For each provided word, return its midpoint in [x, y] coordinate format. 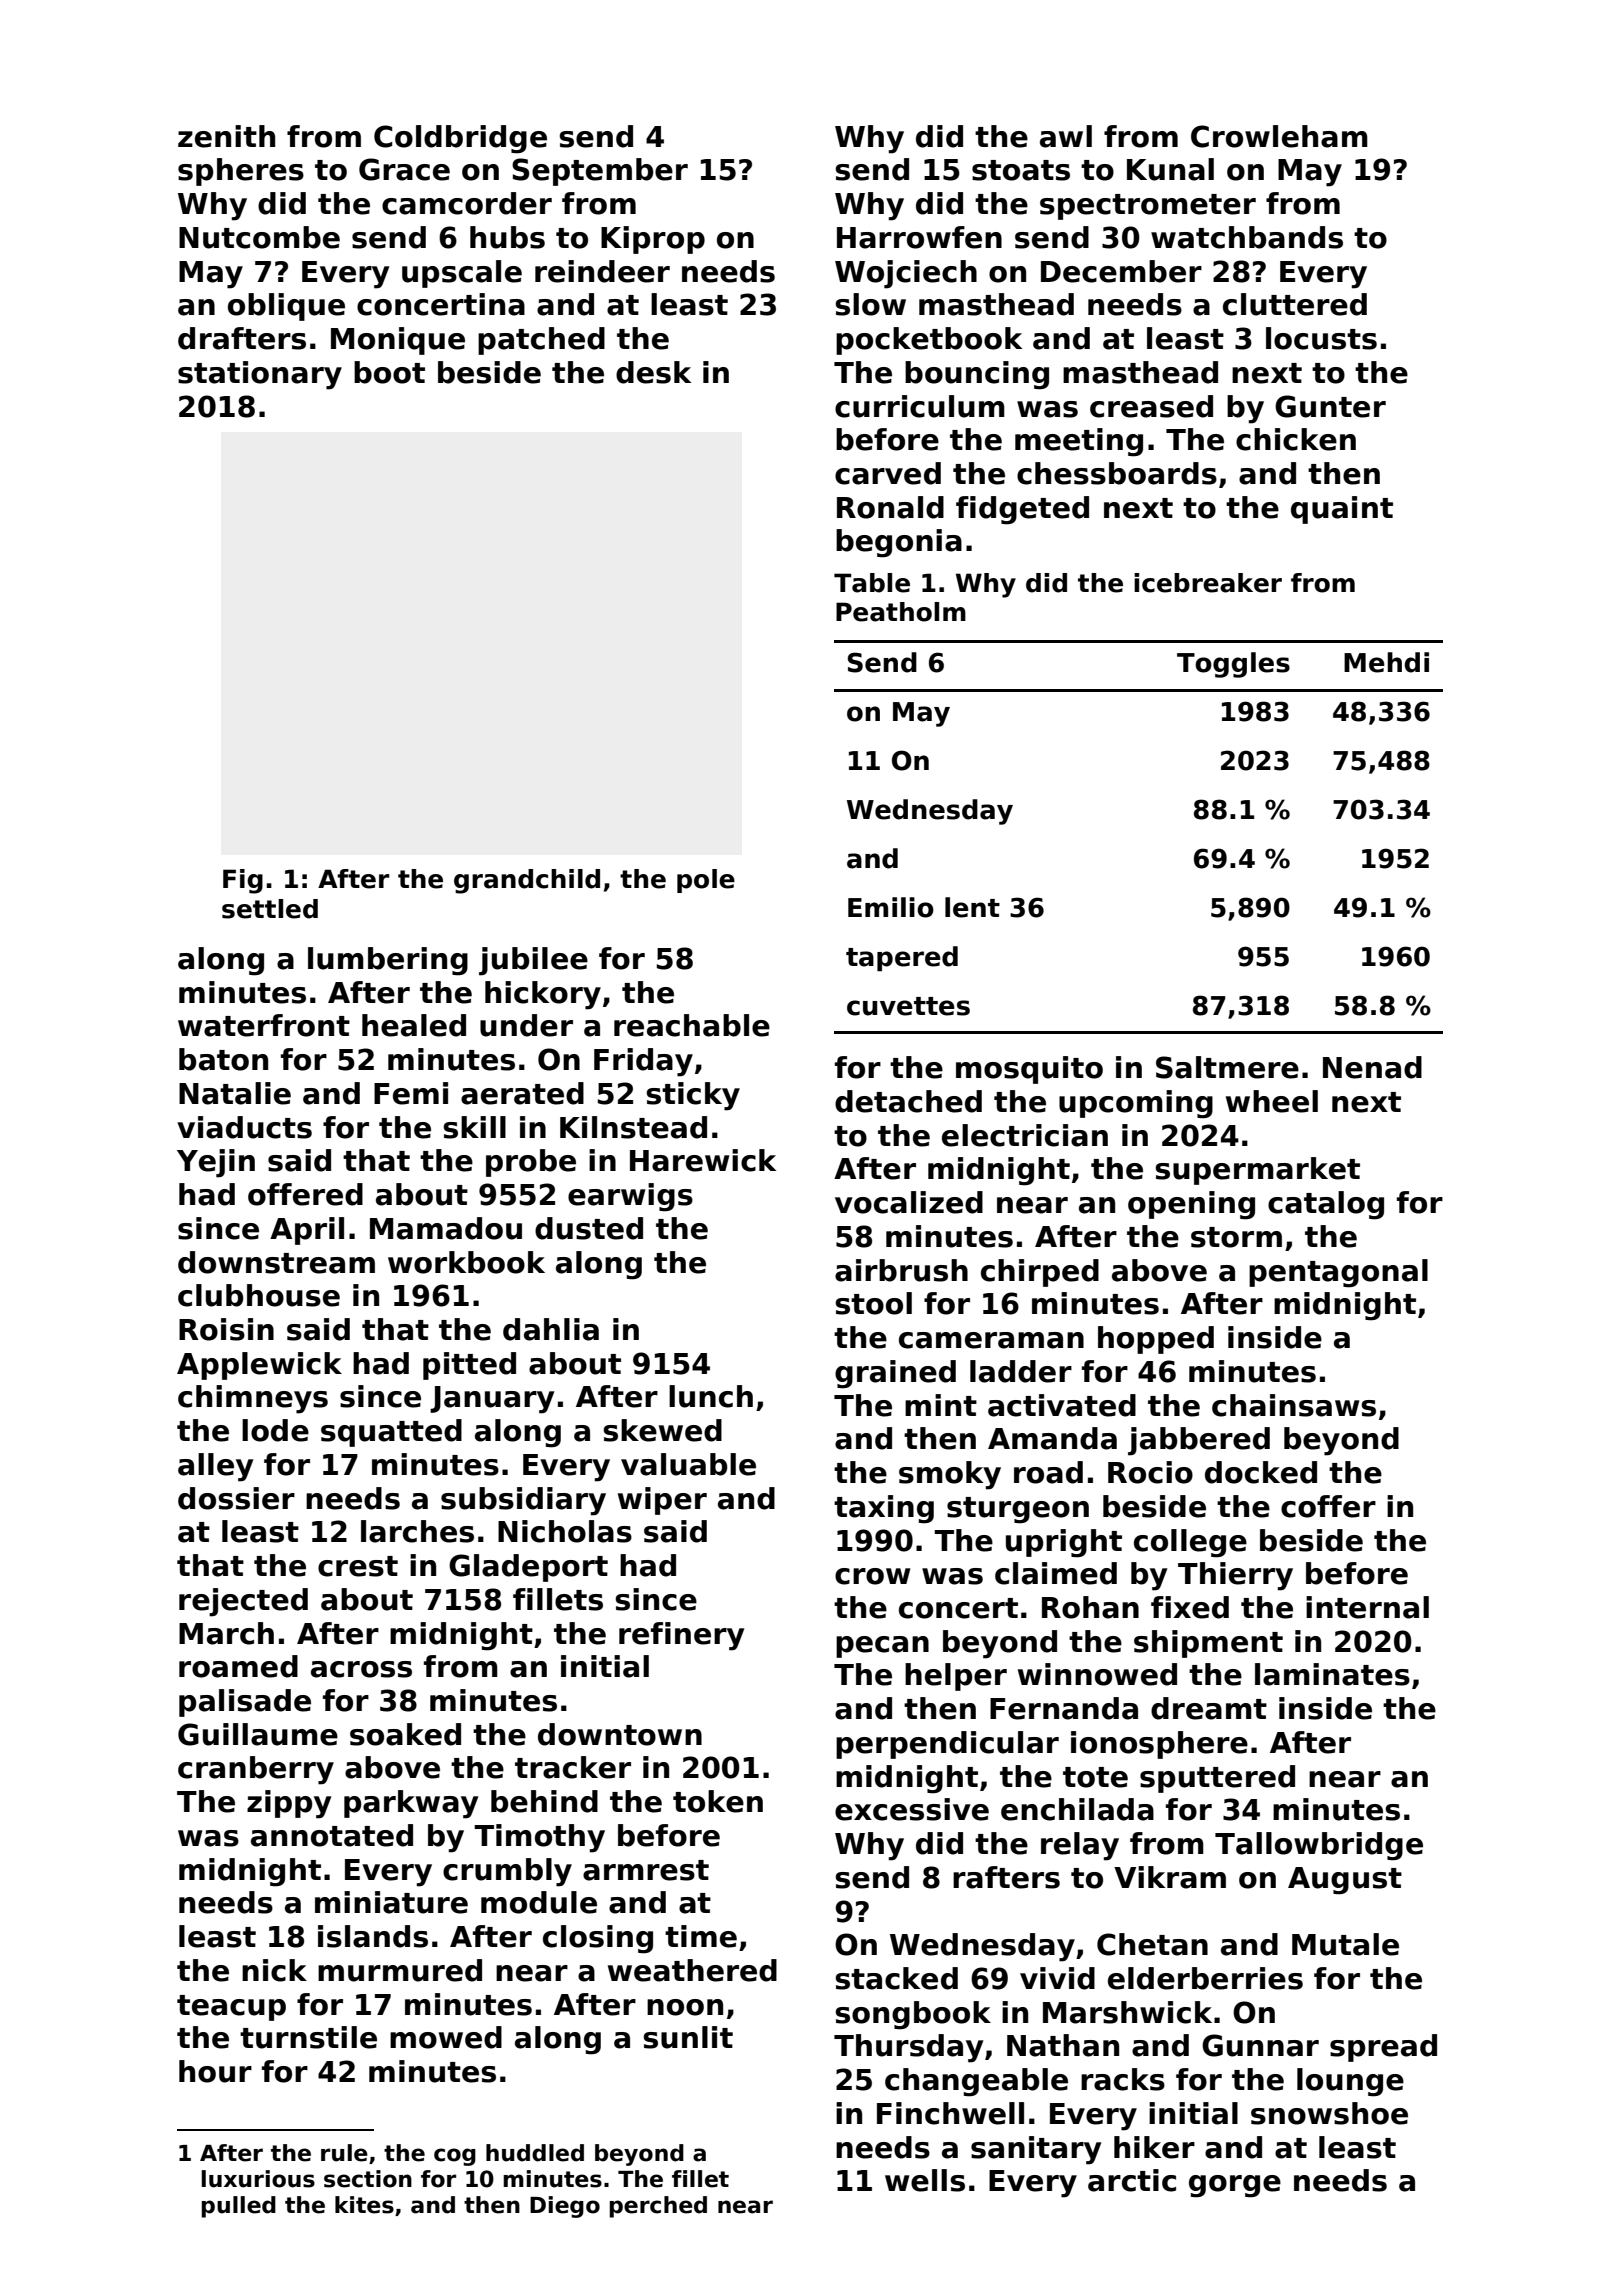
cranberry [256, 1770]
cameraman [991, 1340]
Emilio [891, 907]
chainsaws [1294, 1405]
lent [972, 907]
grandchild [527, 881]
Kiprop [653, 240]
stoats [1021, 170]
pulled [238, 2207]
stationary [260, 375]
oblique [286, 307]
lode [275, 1430]
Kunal [1170, 169]
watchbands [1247, 237]
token [718, 1801]
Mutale [1345, 1944]
